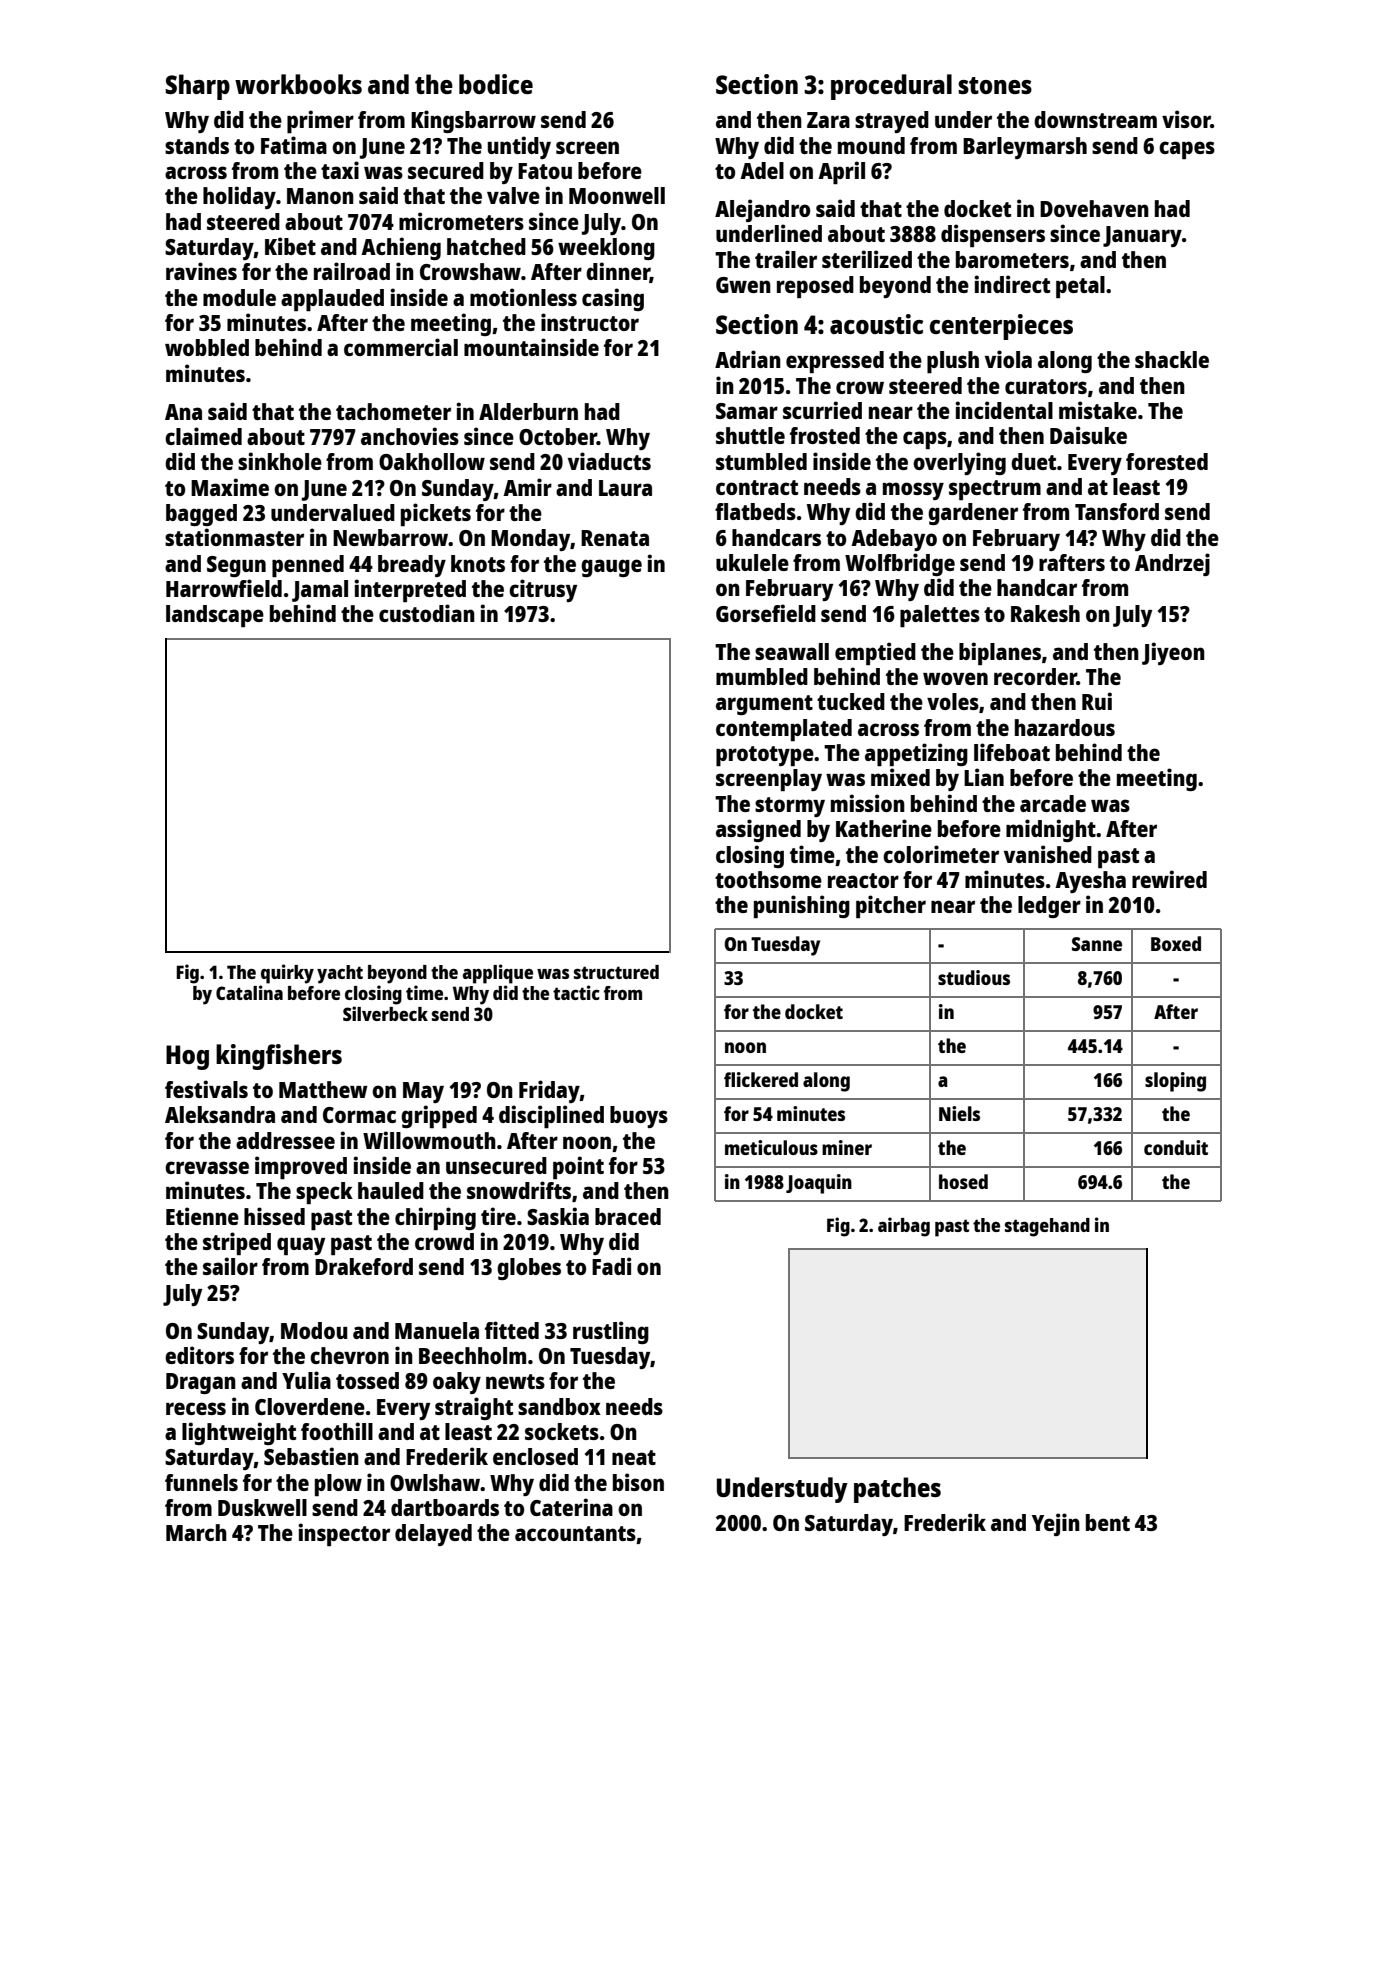 The height and width of the document is (1969, 1386). Describe the element at coordinates (891, 906) in the document. I see `pitcher` at that location.
